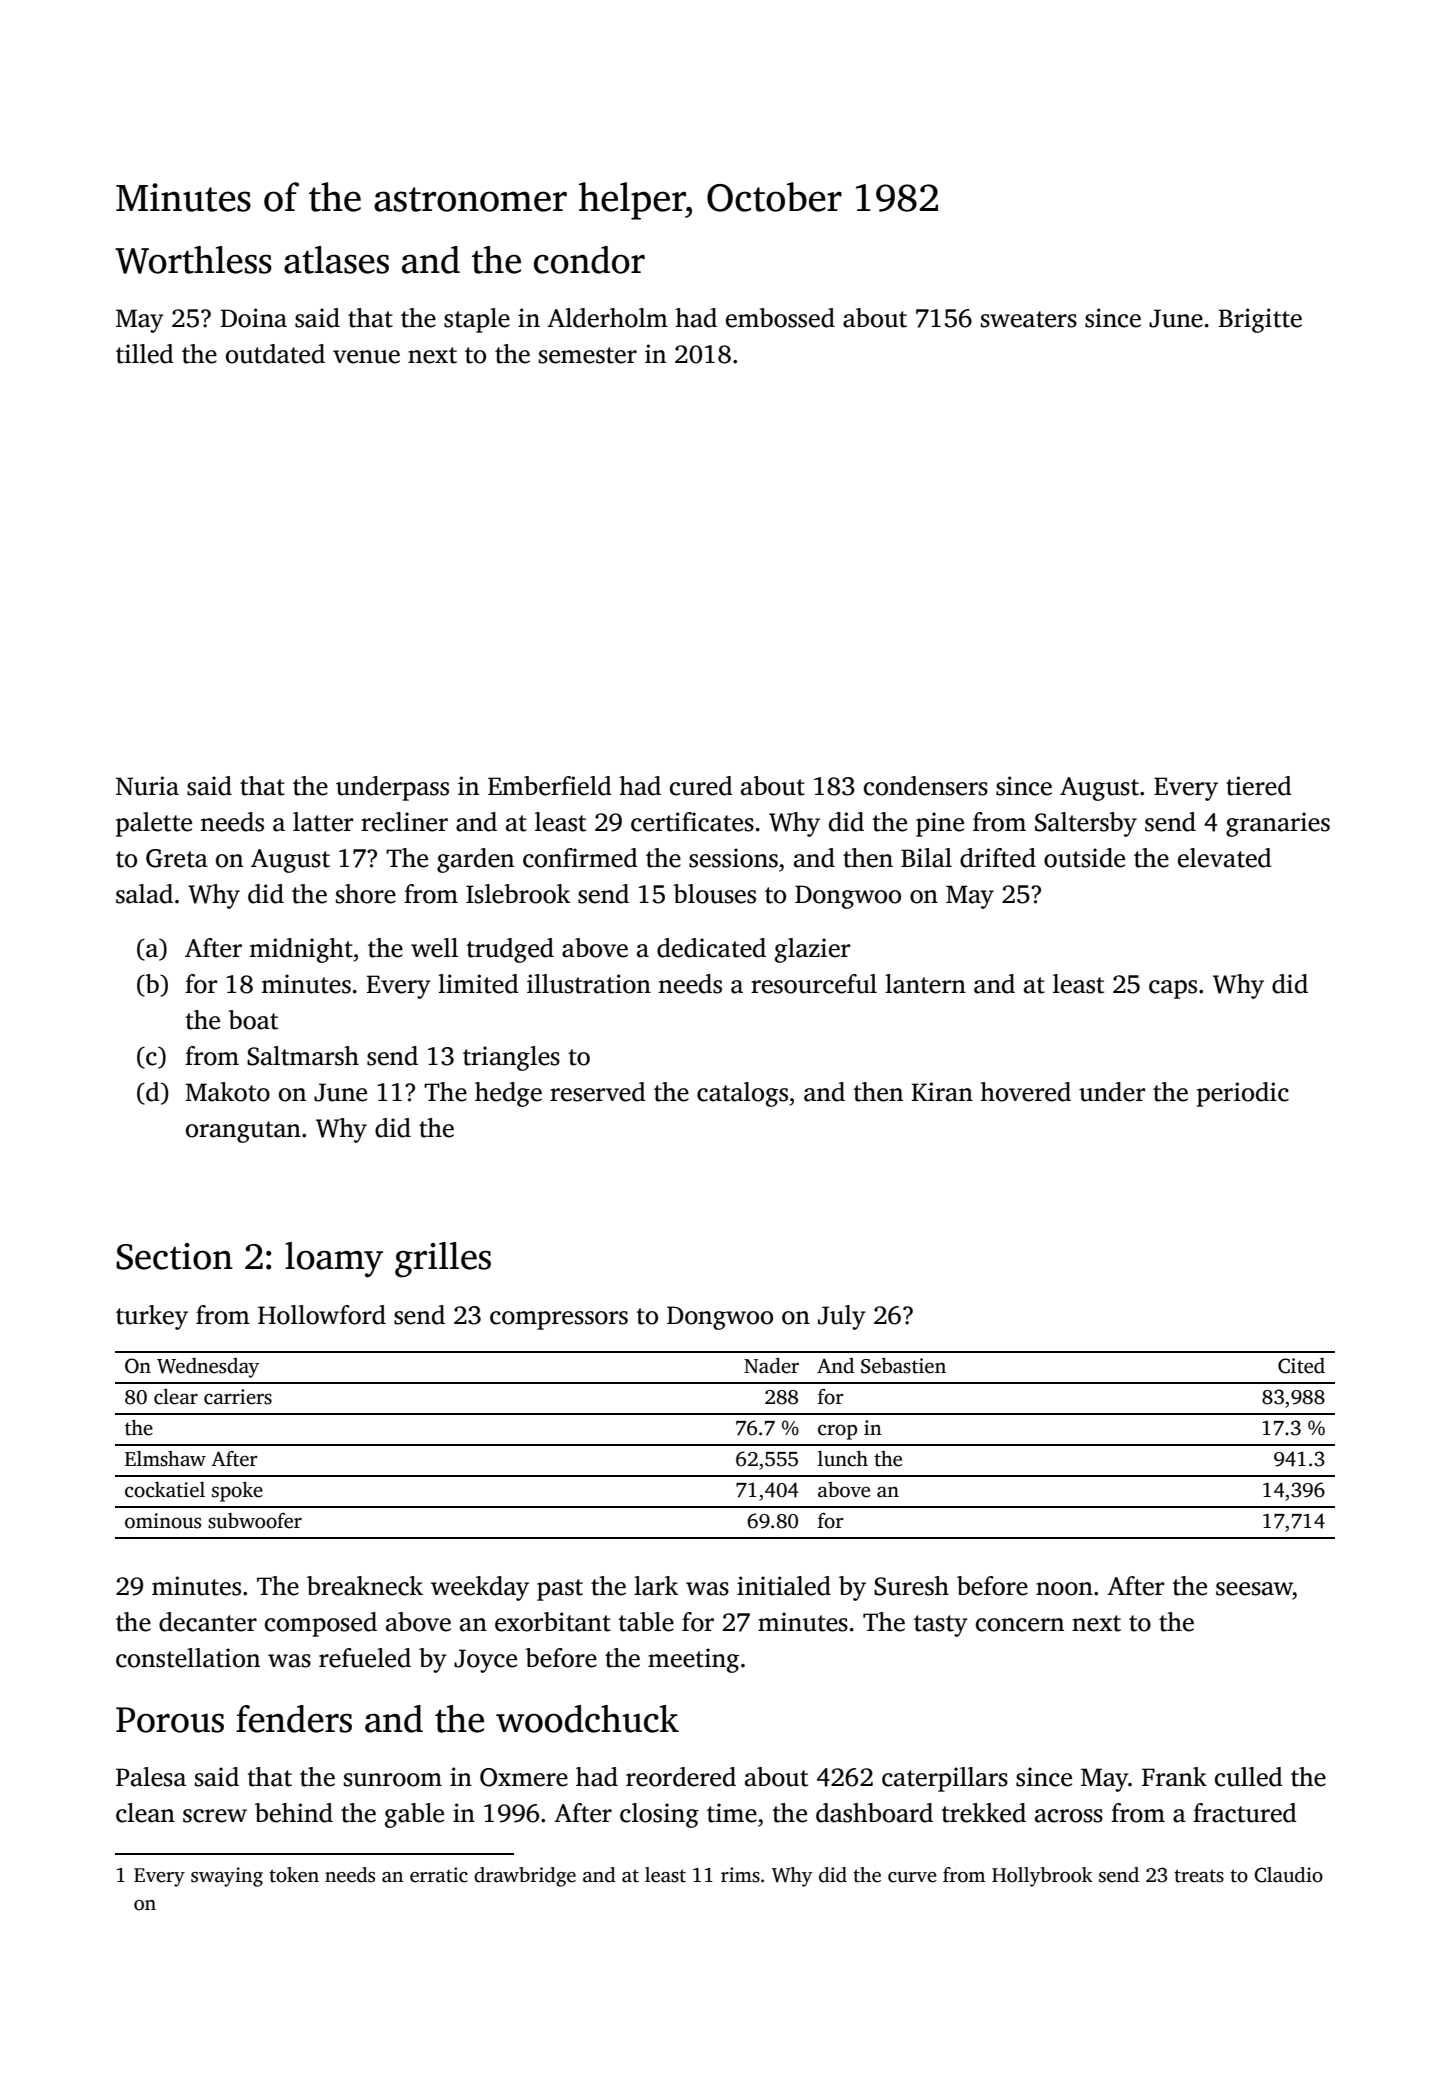 This page has height=2100, width=1450. I want to click on condor, so click(589, 260).
